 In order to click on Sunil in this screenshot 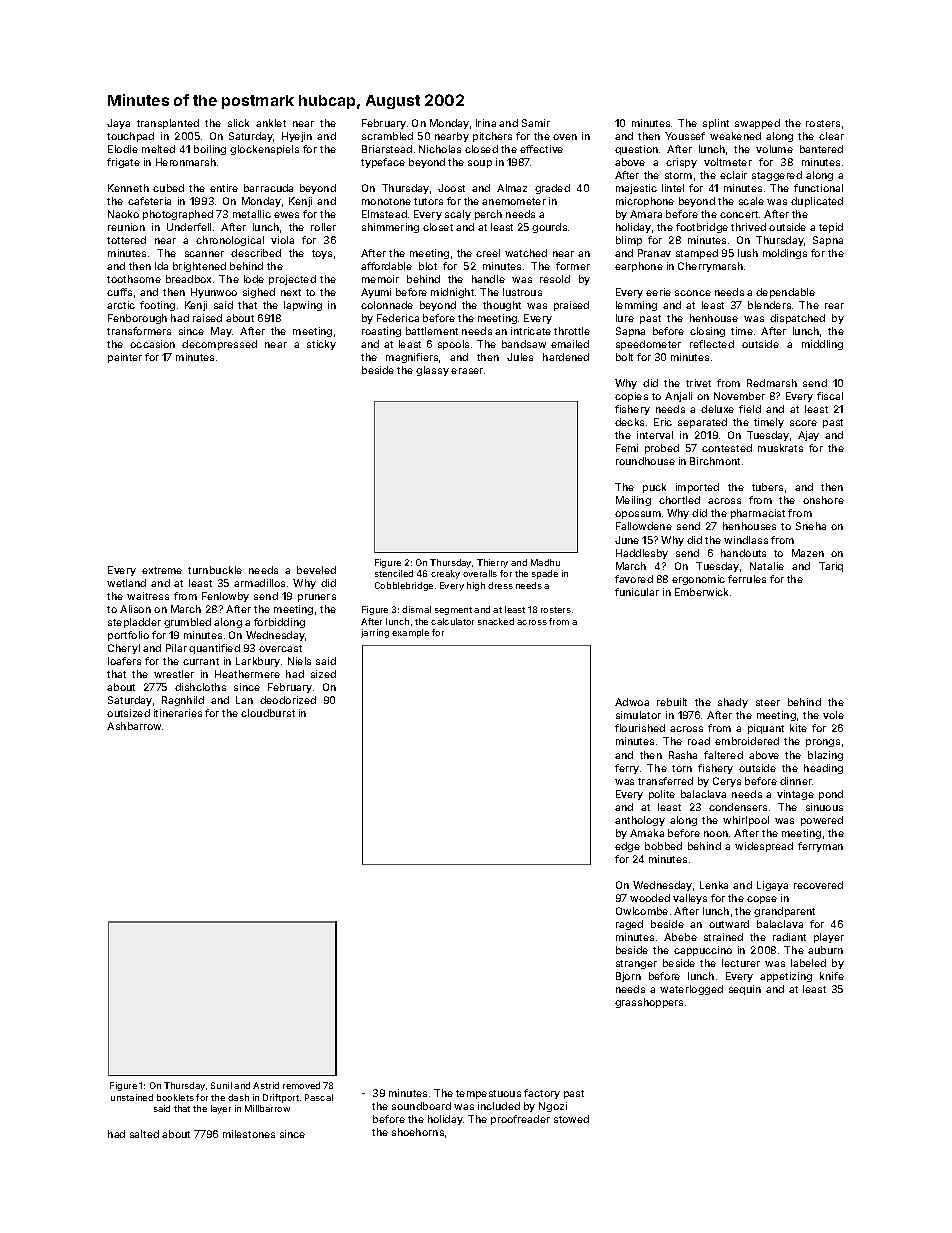, I will do `click(221, 1085)`.
